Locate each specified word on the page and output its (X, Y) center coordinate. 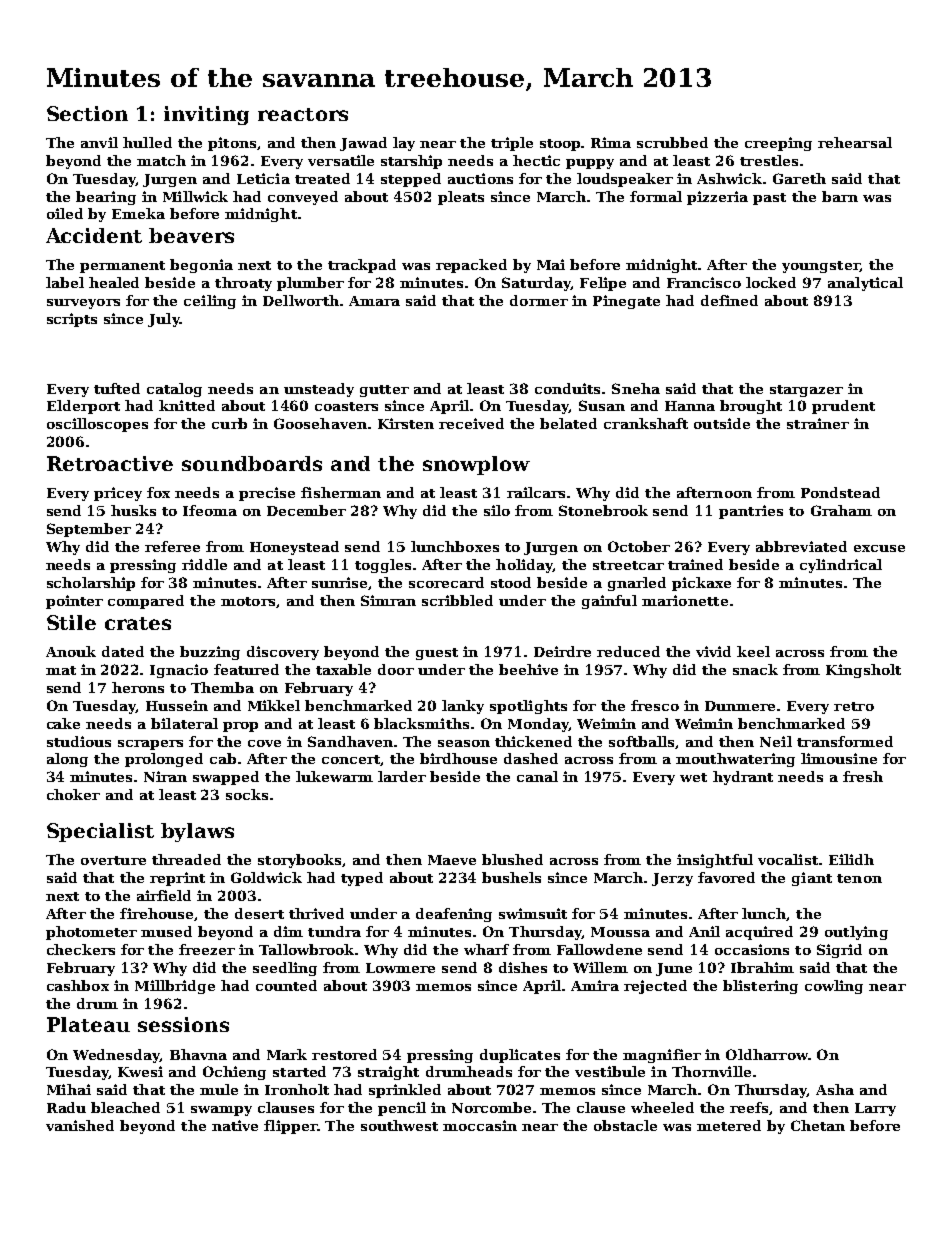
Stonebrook (603, 510)
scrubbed (672, 142)
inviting (206, 115)
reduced (628, 651)
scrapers (150, 745)
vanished (80, 1125)
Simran (388, 600)
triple (512, 144)
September (89, 530)
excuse (879, 548)
